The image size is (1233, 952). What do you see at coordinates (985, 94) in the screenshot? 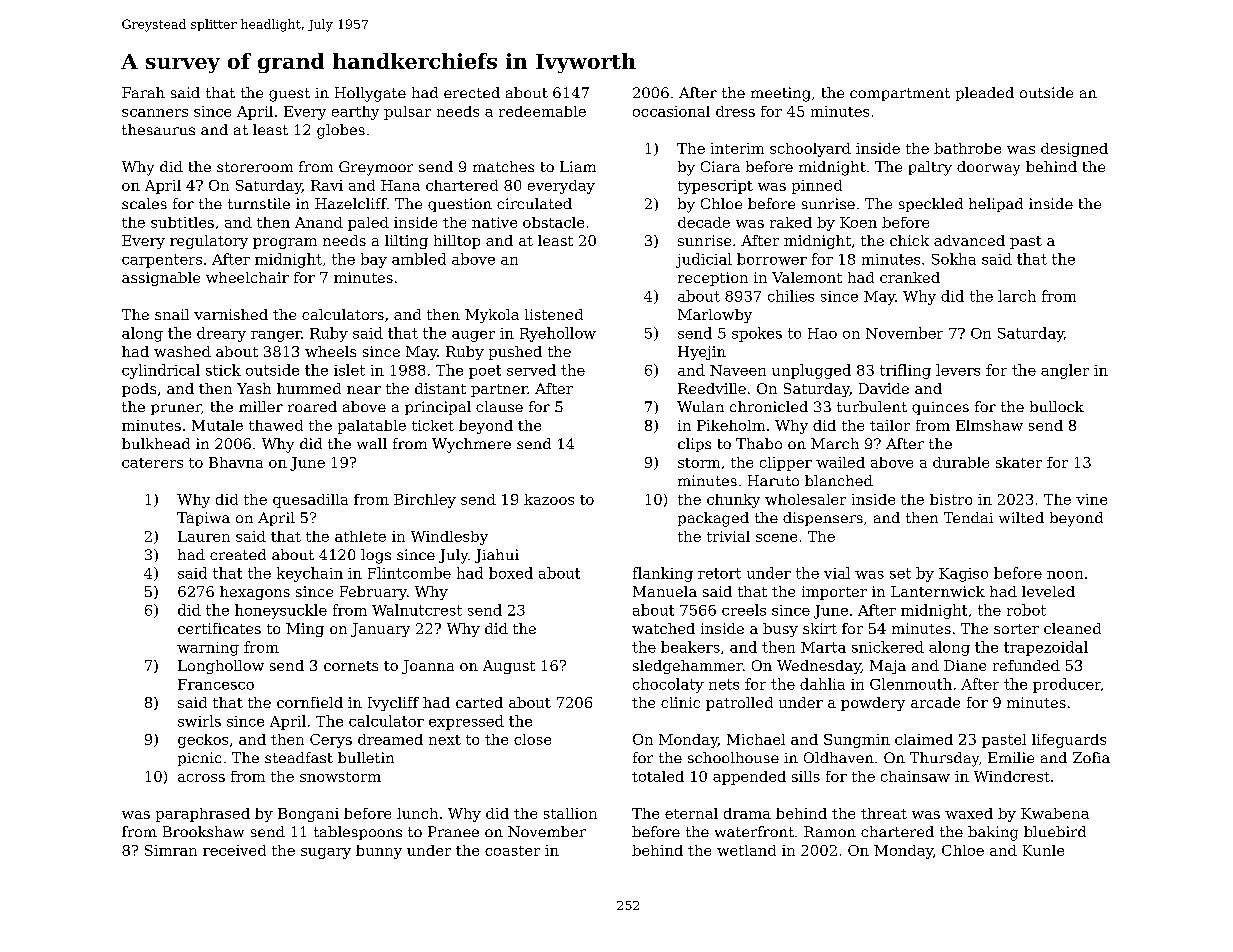
I see `pleaded` at bounding box center [985, 94].
